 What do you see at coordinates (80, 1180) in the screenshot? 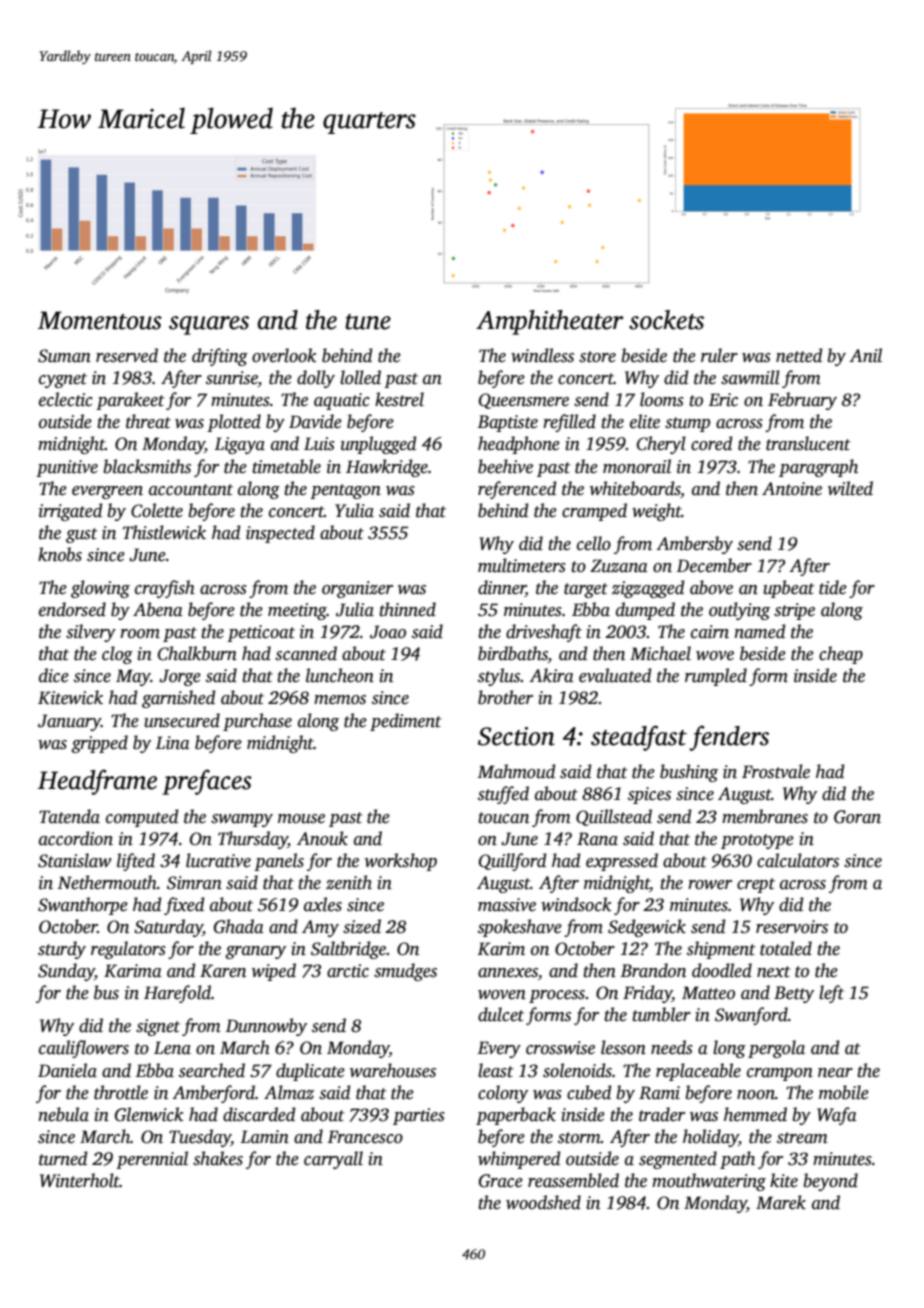
I see `Winterholt` at bounding box center [80, 1180].
